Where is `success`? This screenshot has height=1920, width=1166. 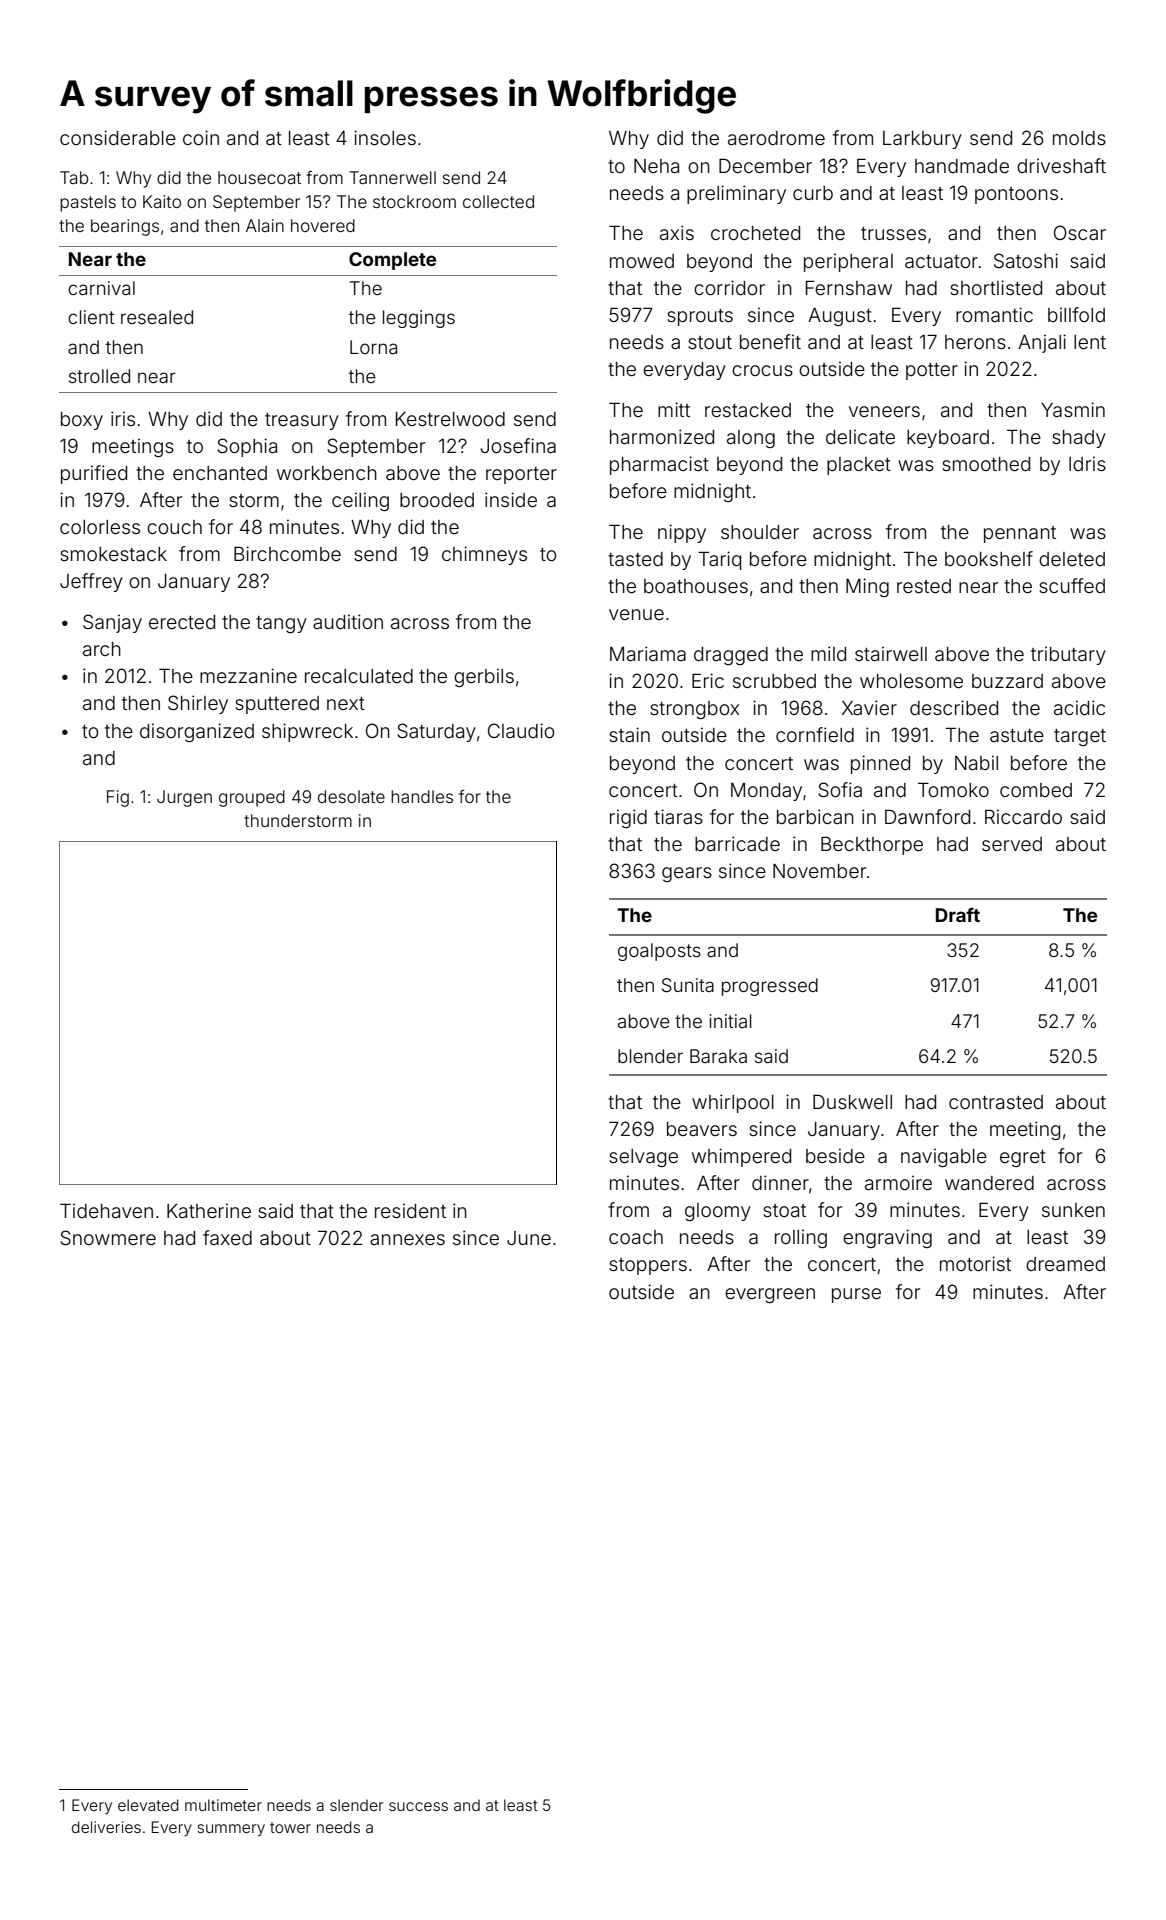
success is located at coordinates (418, 1806).
